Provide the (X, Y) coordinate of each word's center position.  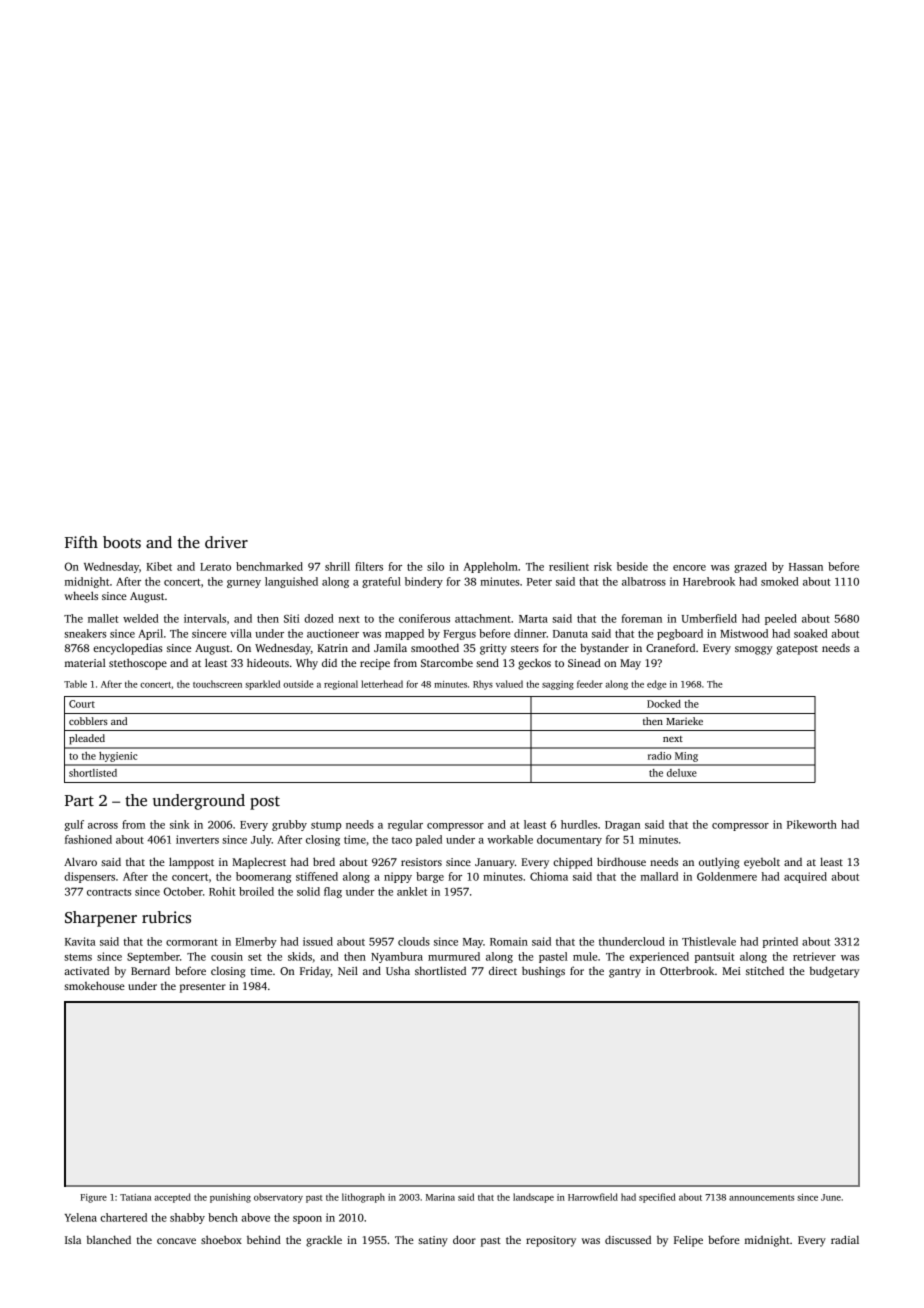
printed (780, 942)
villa (241, 633)
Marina (440, 1197)
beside (632, 566)
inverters (197, 839)
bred (324, 861)
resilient (569, 566)
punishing (230, 1198)
